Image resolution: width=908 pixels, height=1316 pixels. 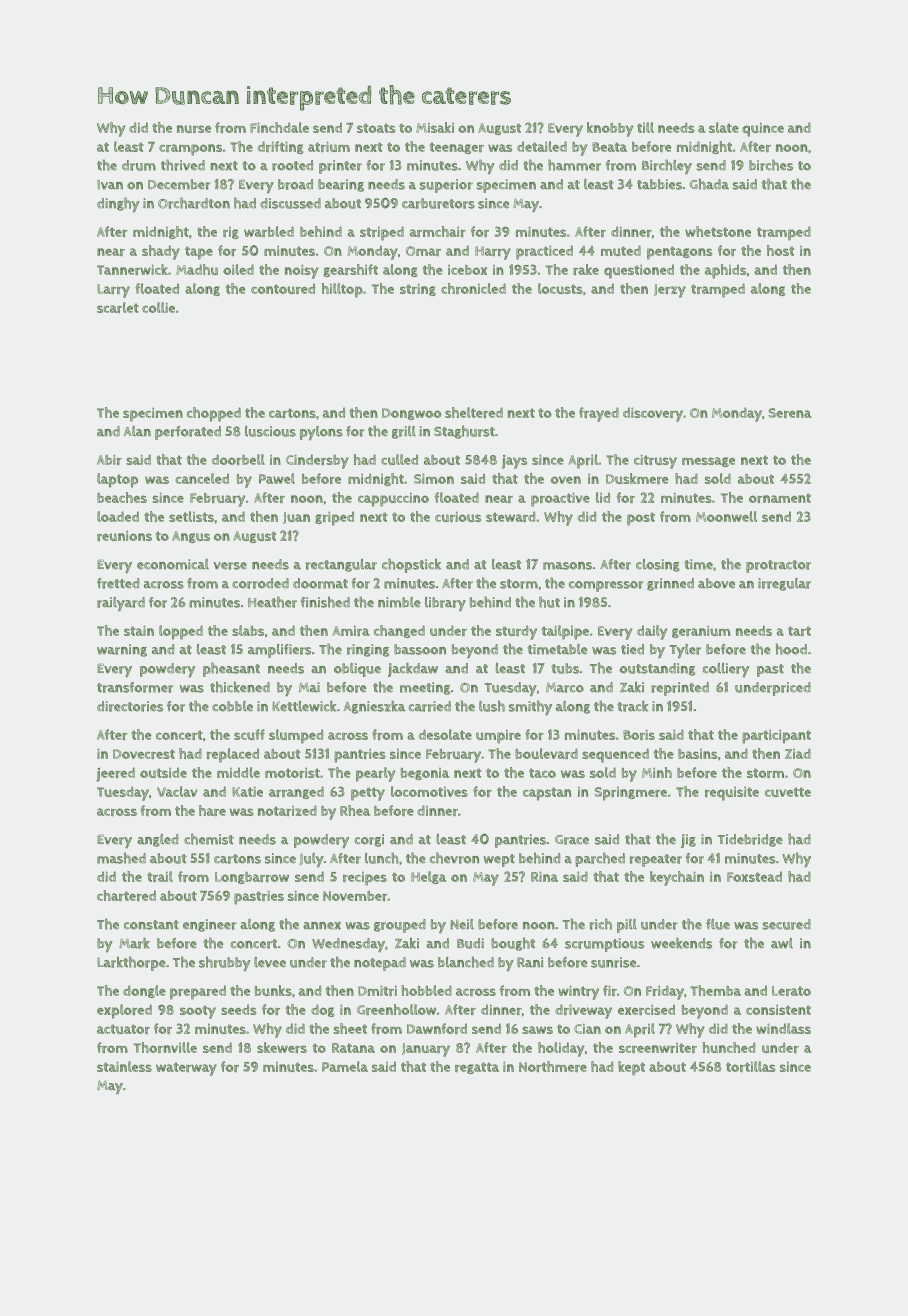 I want to click on Pamela, so click(x=345, y=1066).
